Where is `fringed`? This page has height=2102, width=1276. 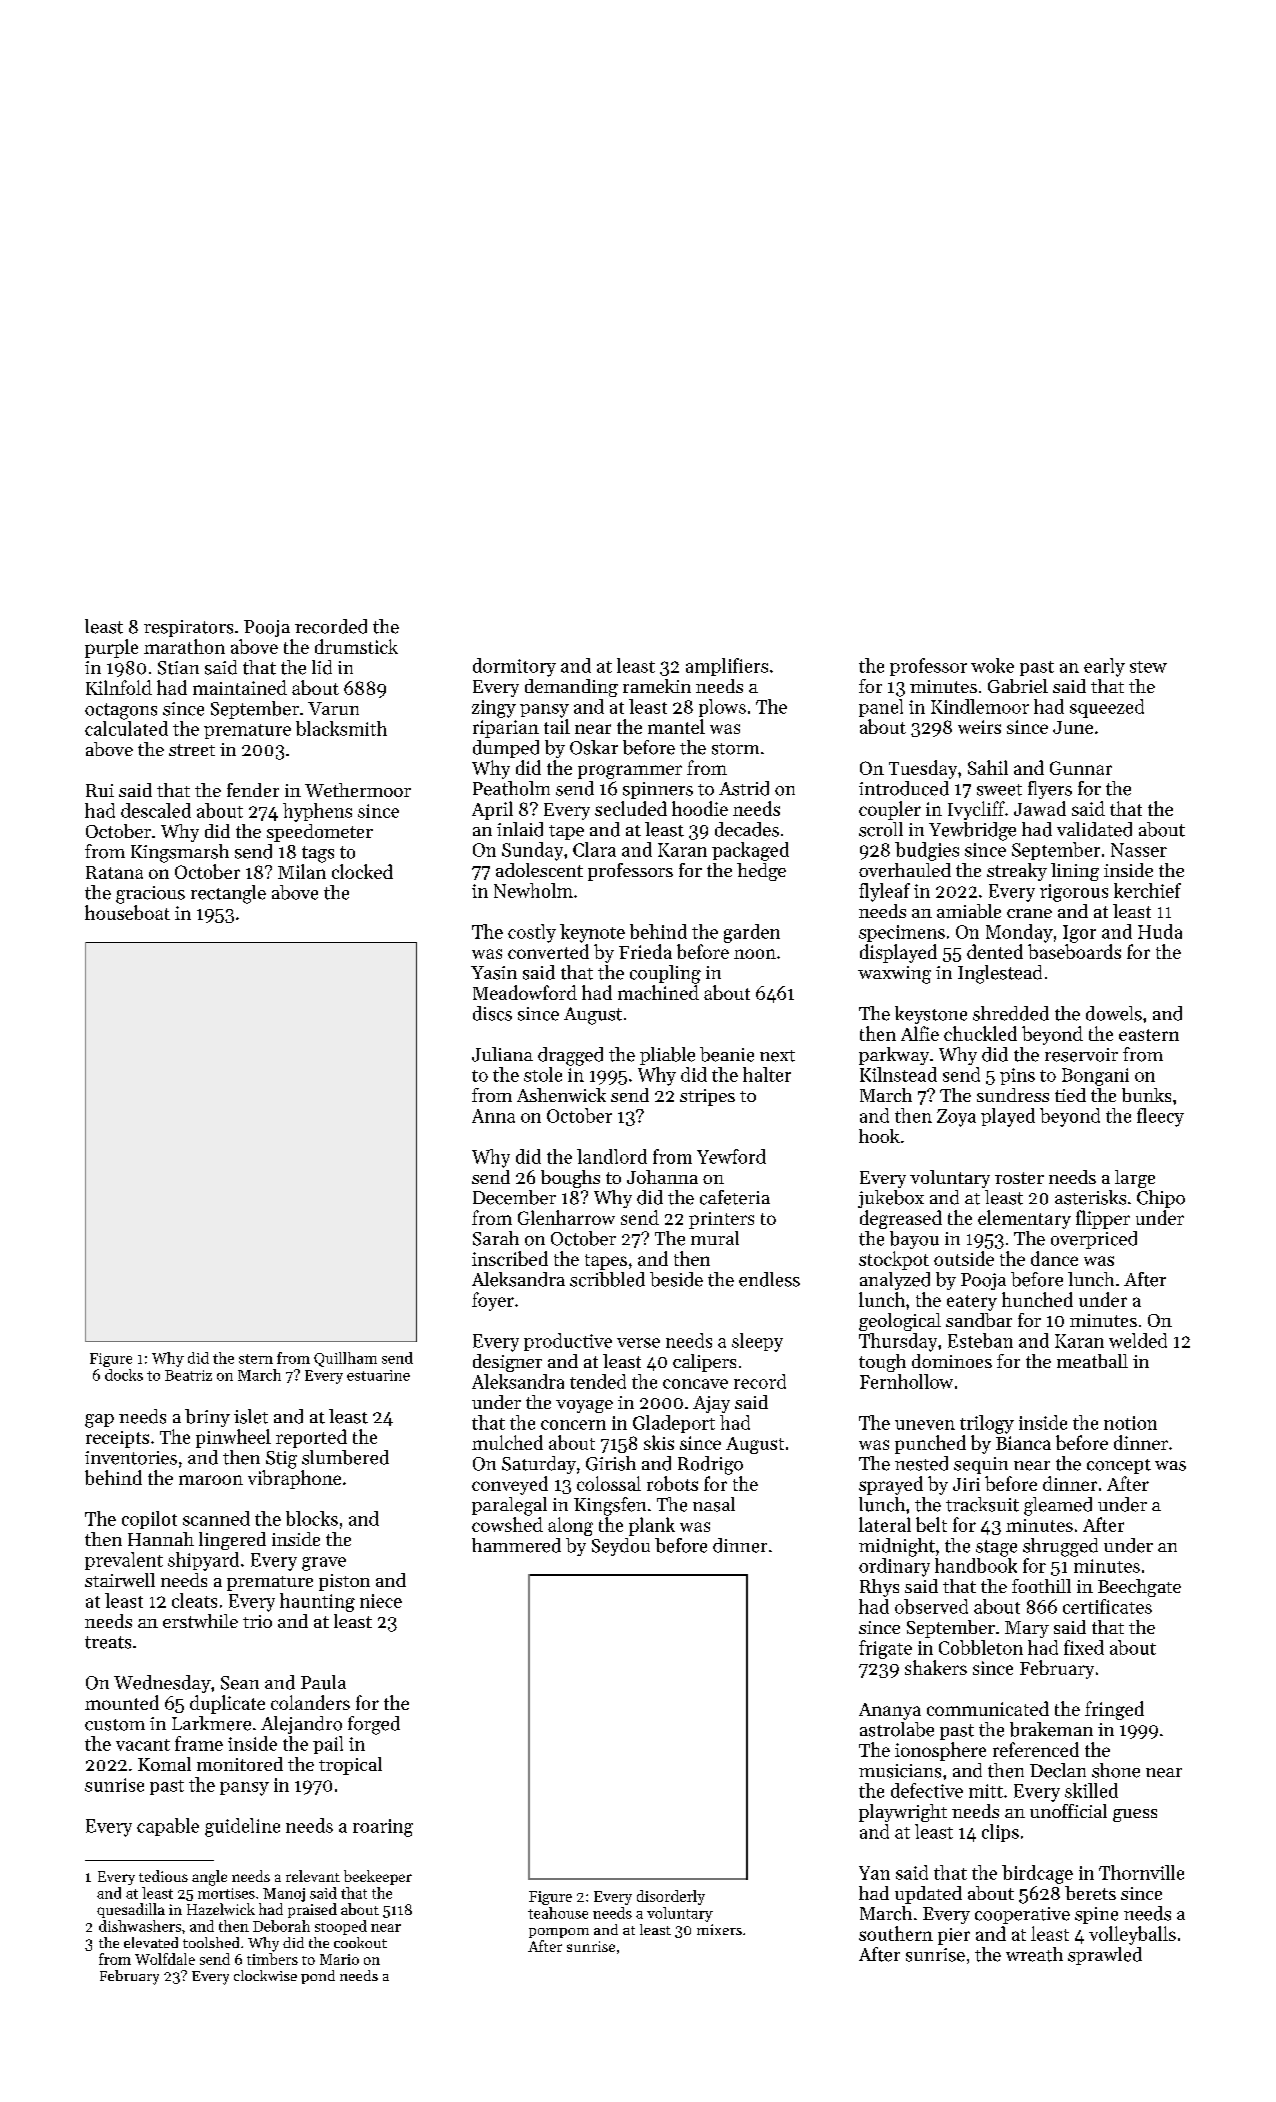
fringed is located at coordinates (1114, 1710).
